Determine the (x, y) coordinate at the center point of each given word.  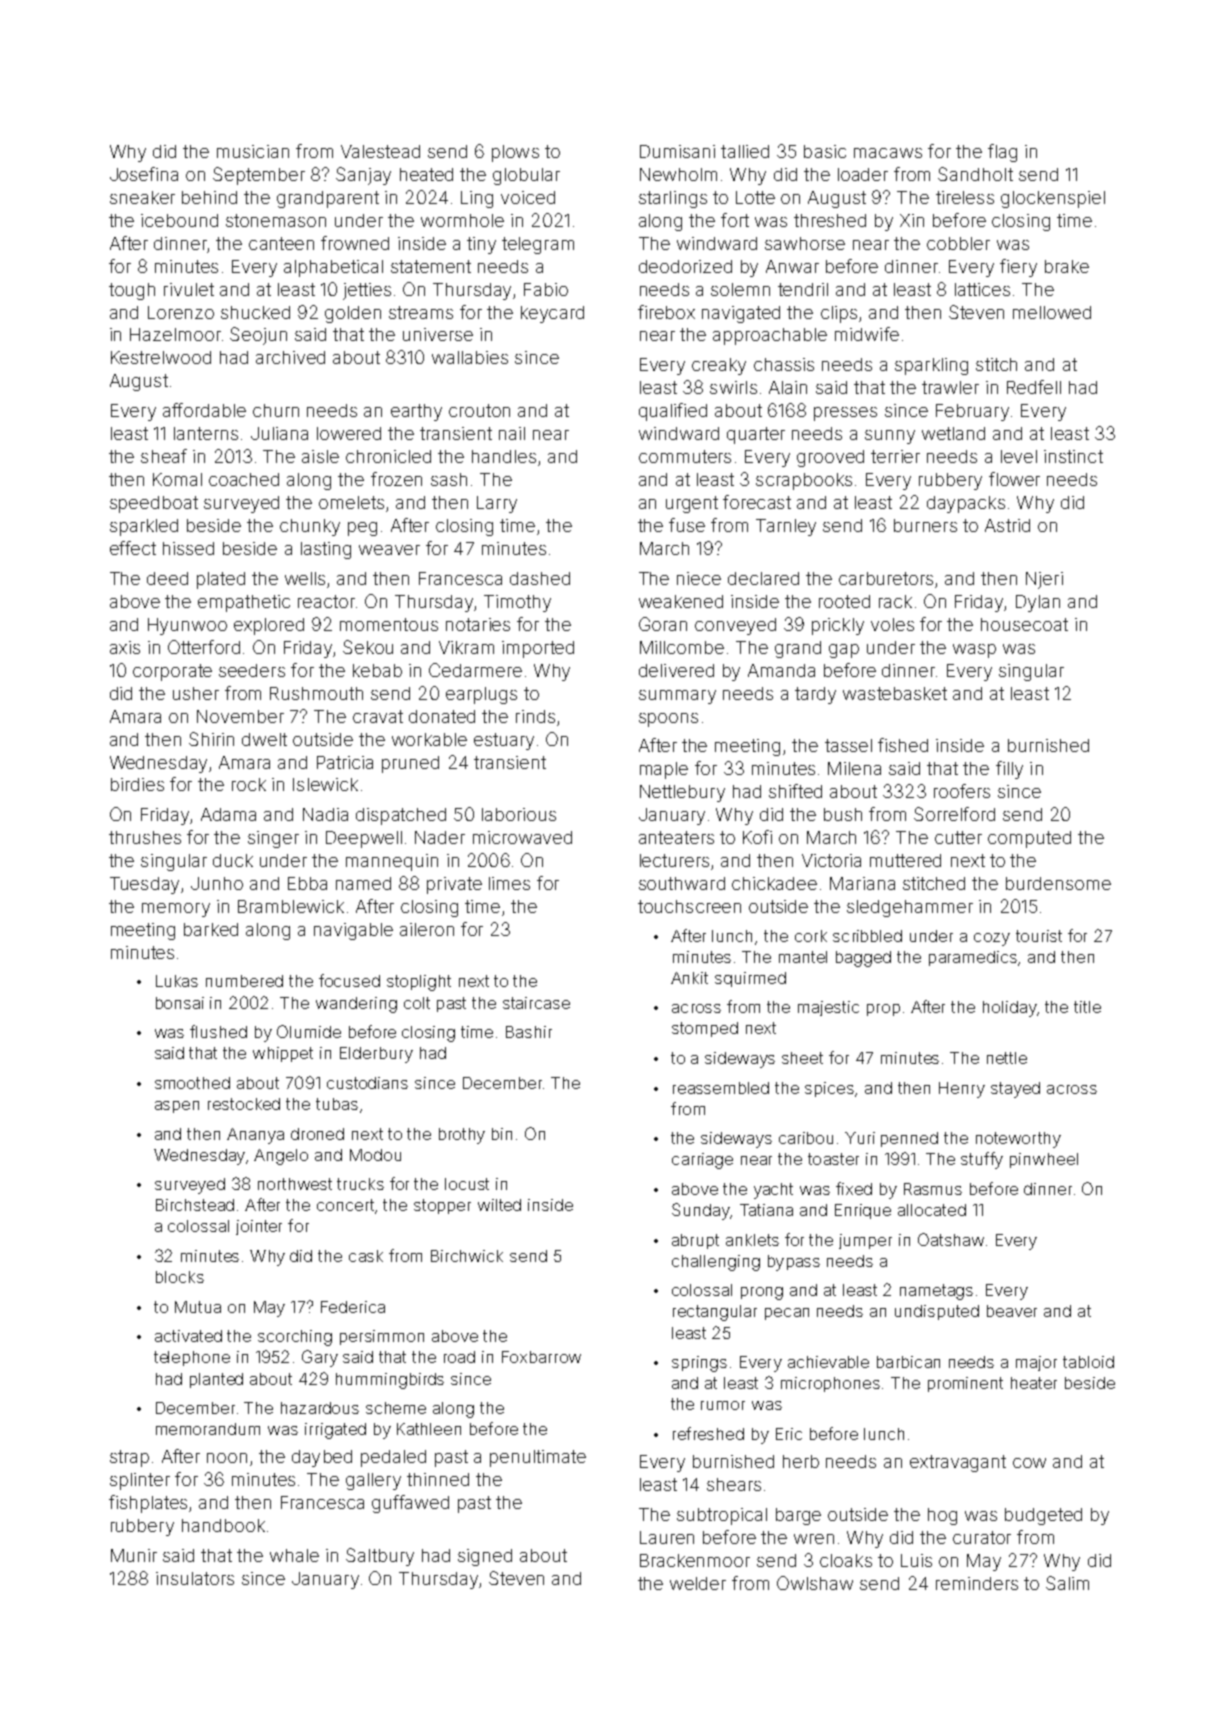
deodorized (685, 266)
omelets (351, 502)
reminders (977, 1583)
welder (698, 1583)
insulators (195, 1578)
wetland (953, 433)
